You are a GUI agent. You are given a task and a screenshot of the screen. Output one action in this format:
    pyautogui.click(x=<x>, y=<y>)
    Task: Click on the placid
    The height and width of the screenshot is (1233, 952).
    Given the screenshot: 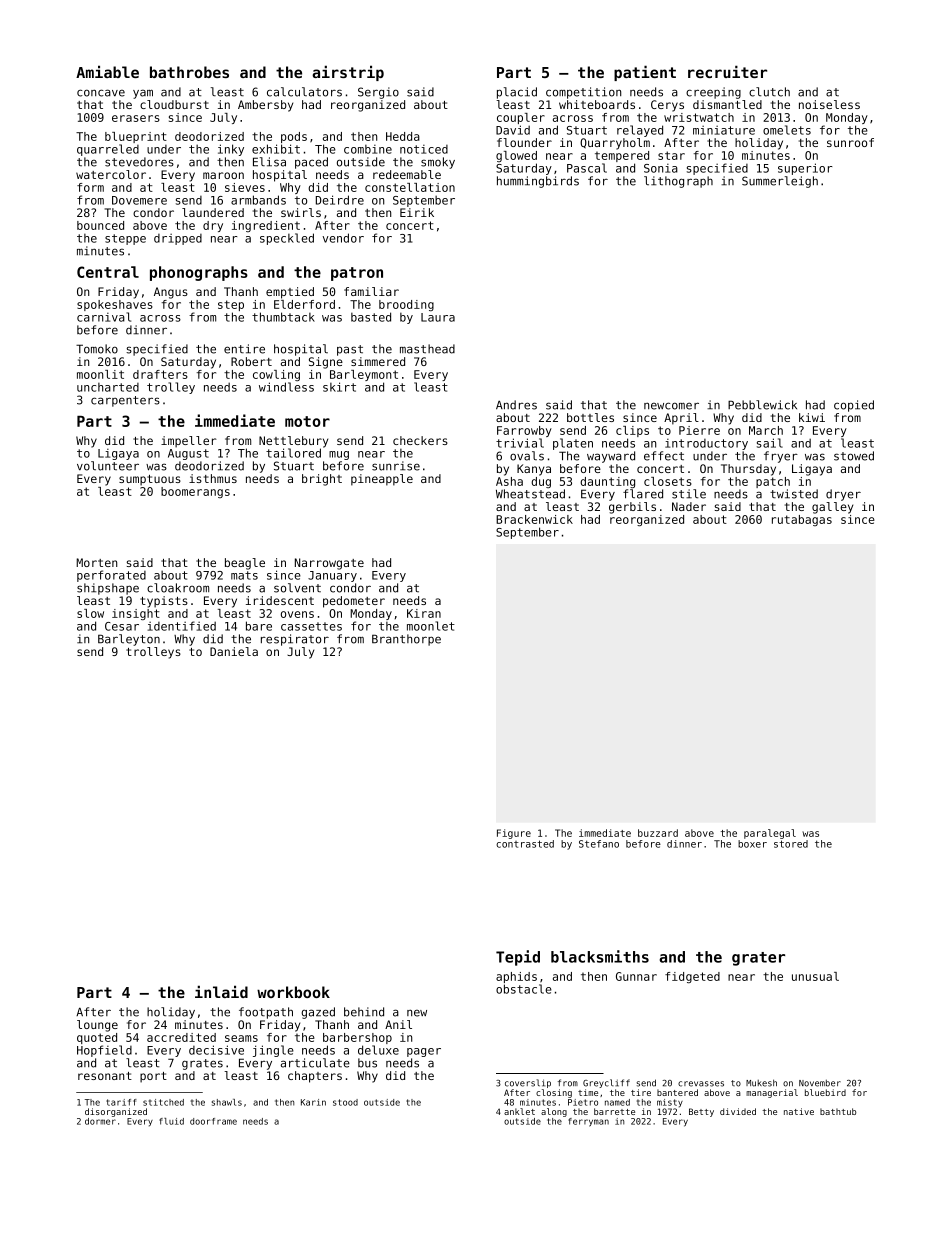 What is the action you would take?
    pyautogui.click(x=517, y=93)
